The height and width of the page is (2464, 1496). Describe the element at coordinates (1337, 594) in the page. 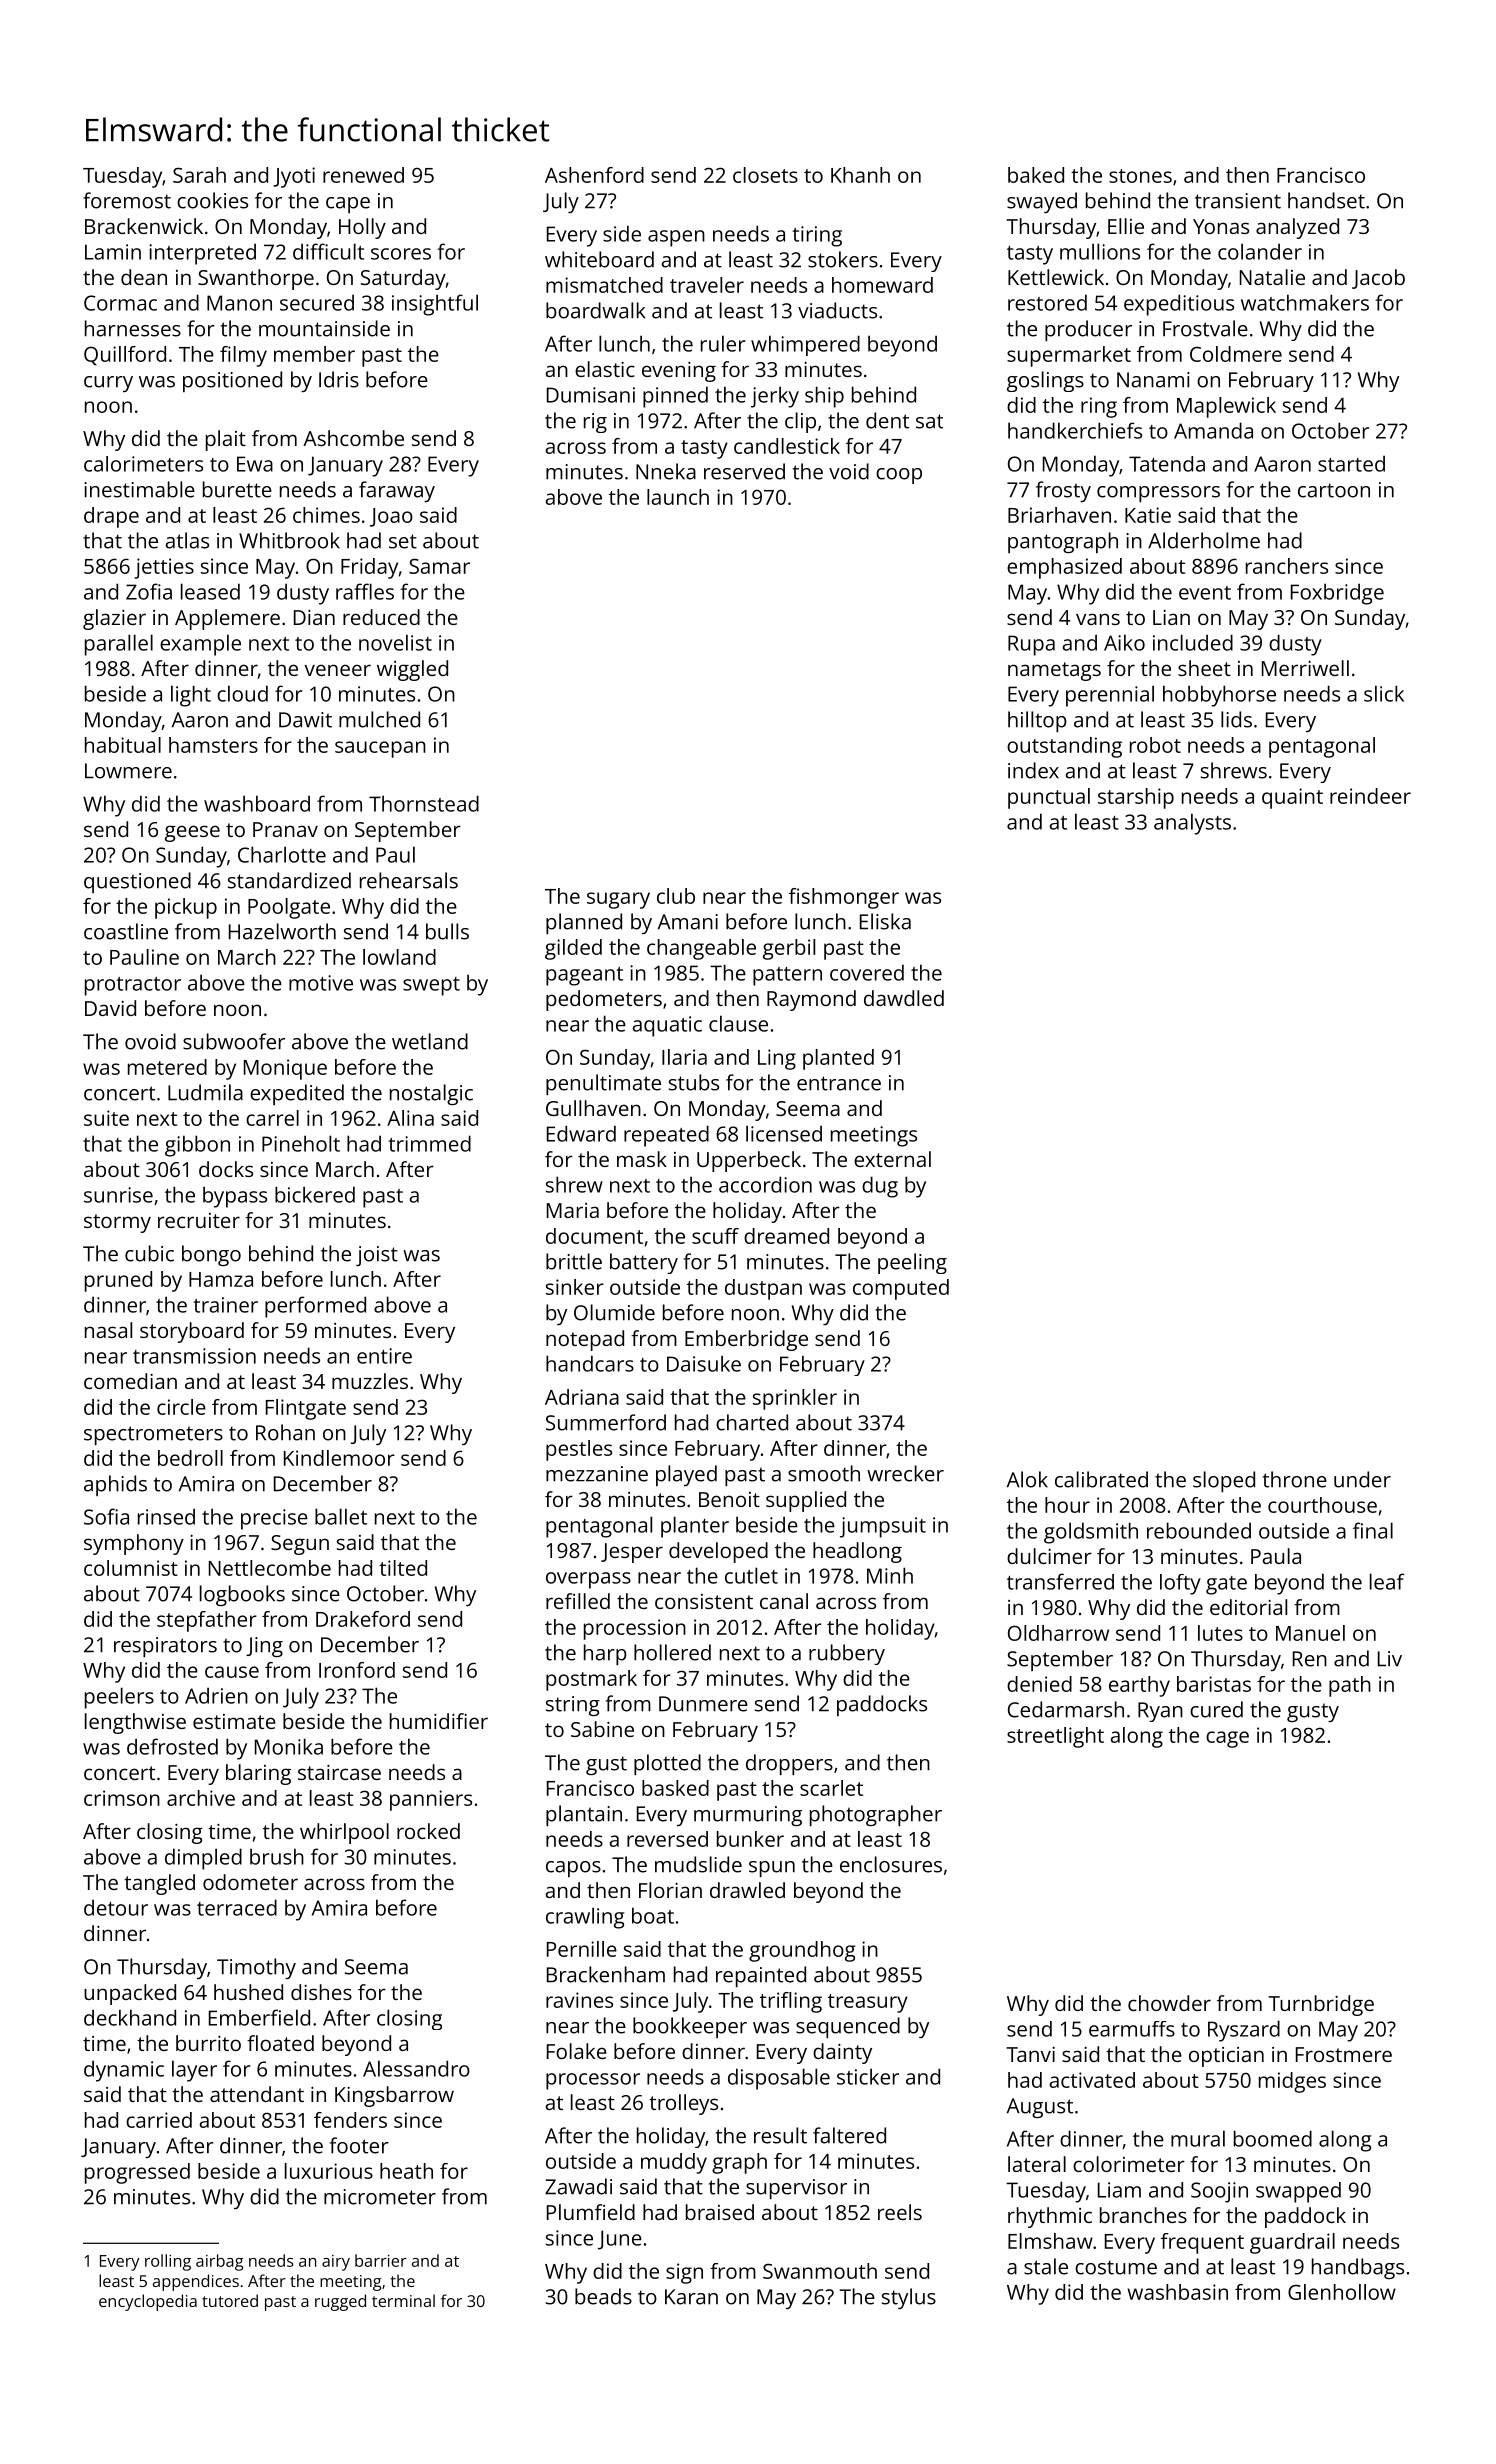

I see `Foxbridge` at that location.
